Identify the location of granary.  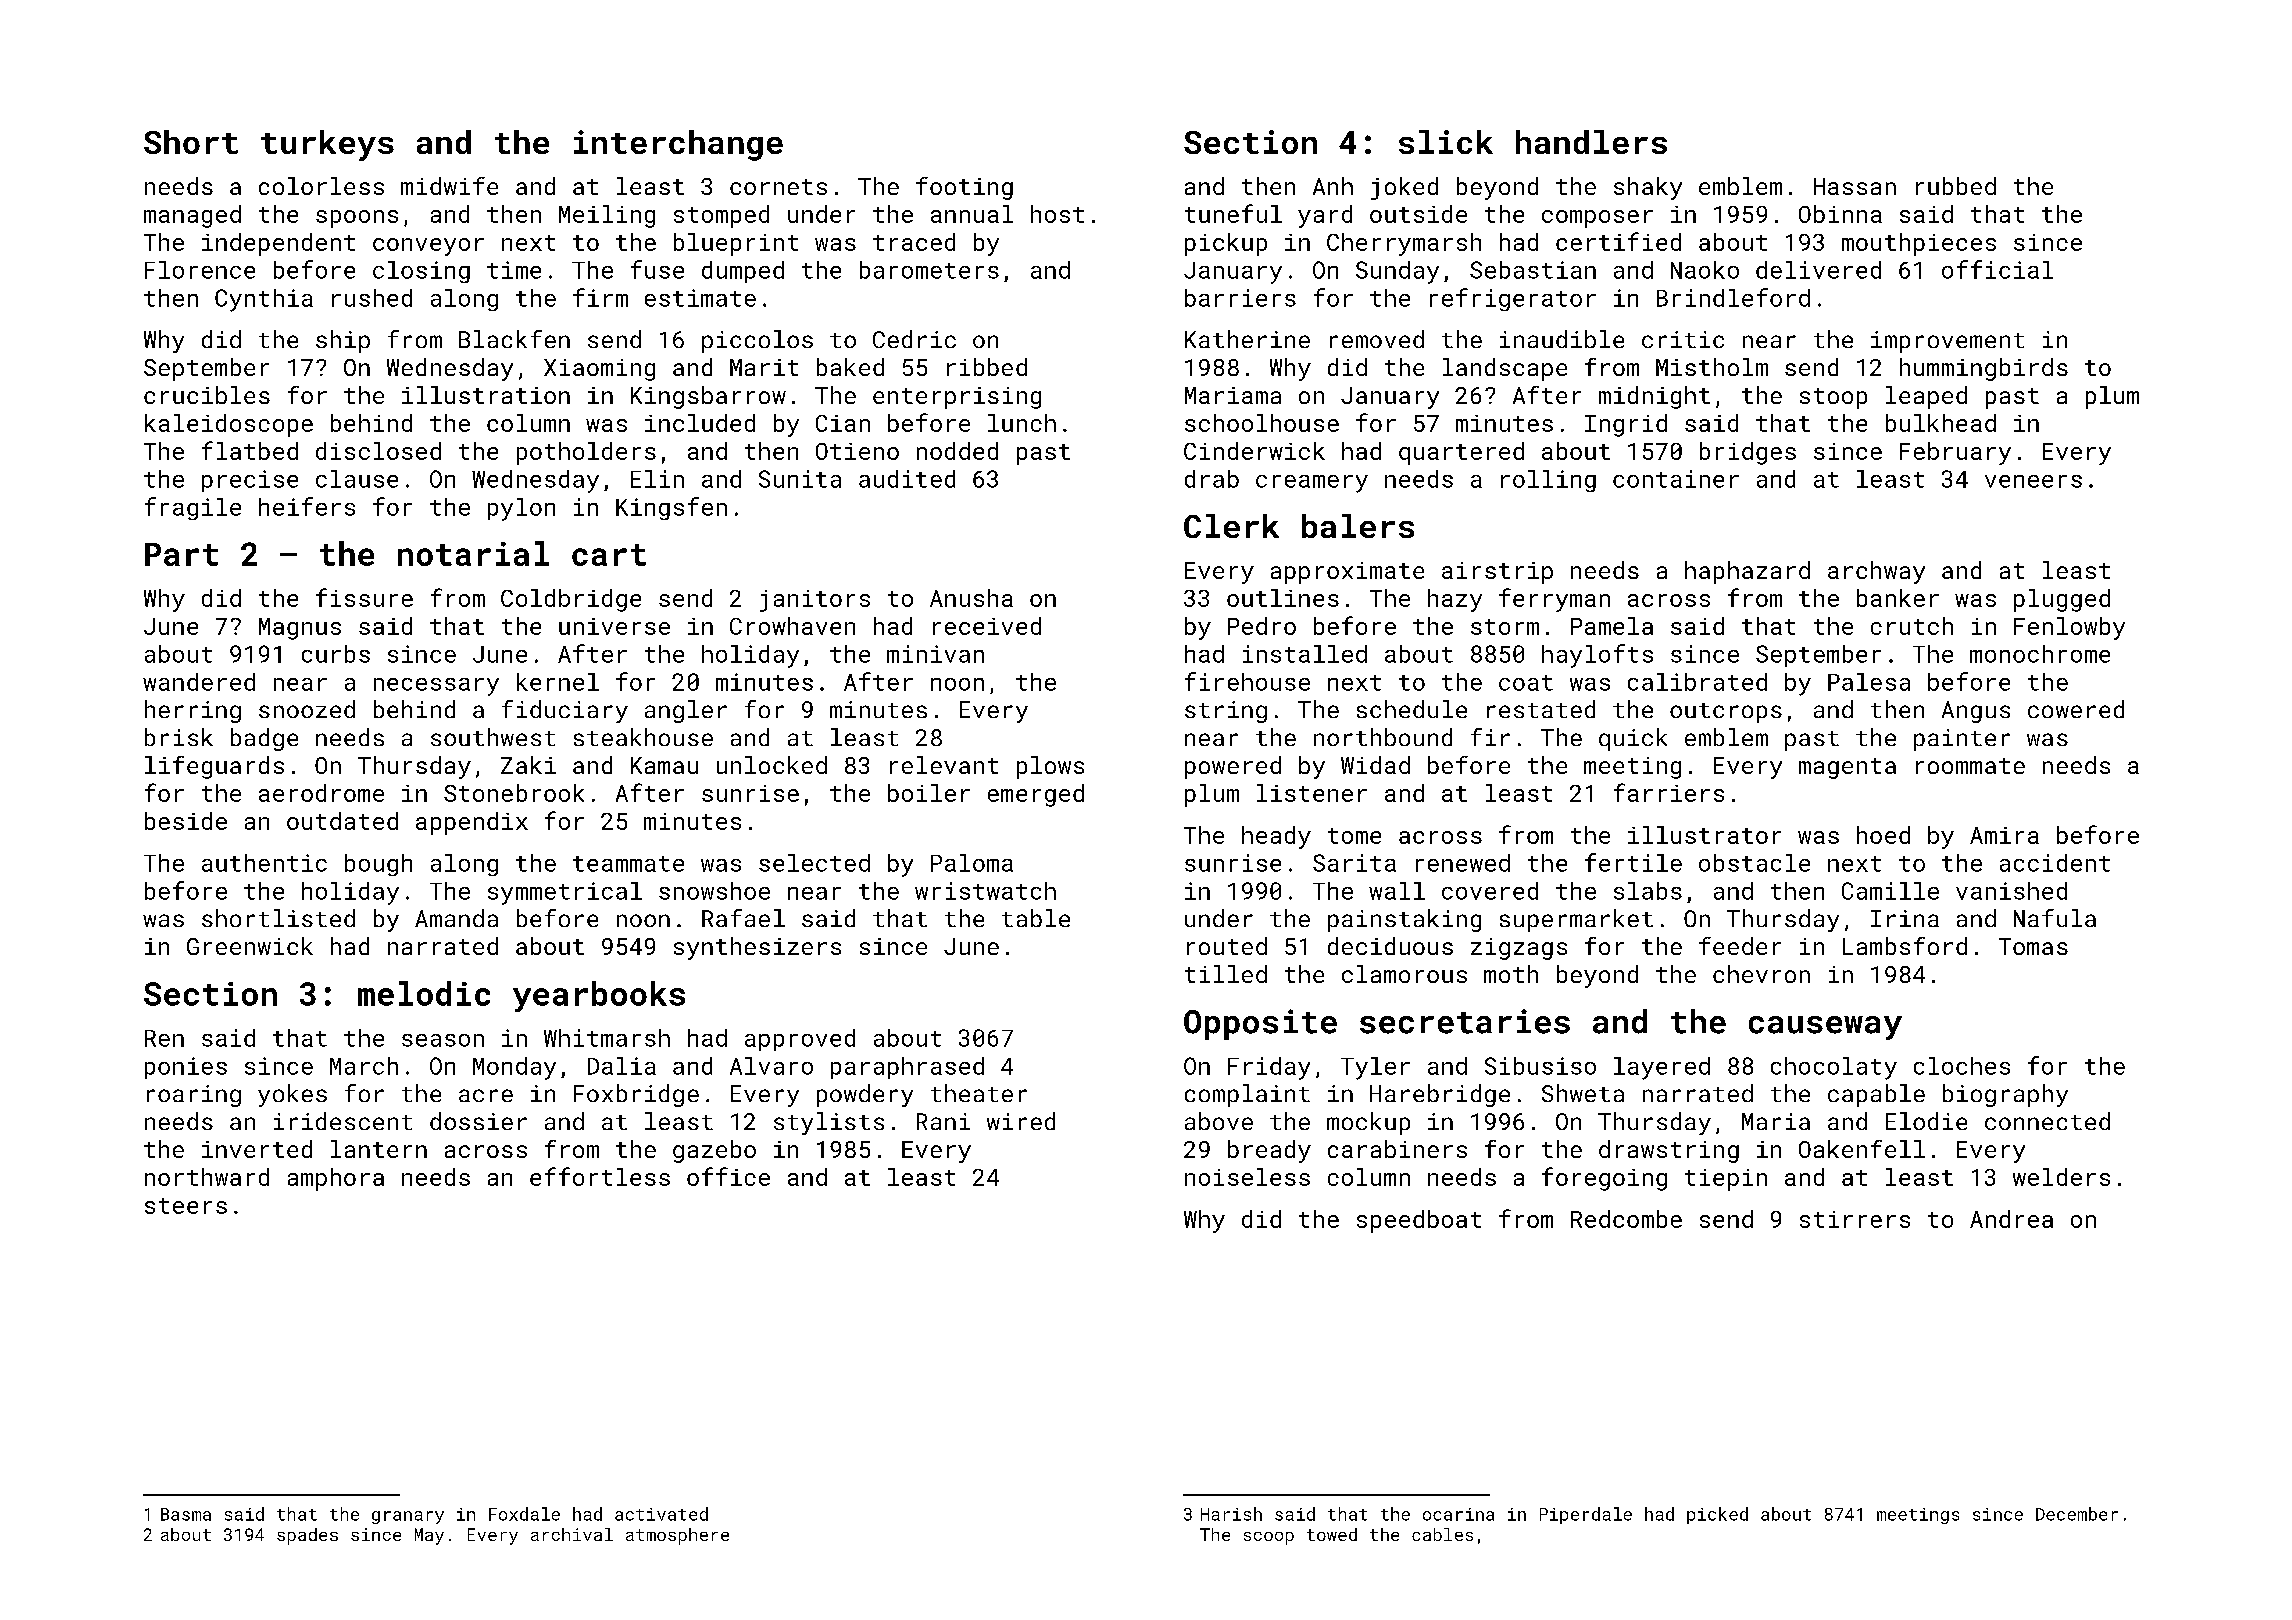
(408, 1517).
